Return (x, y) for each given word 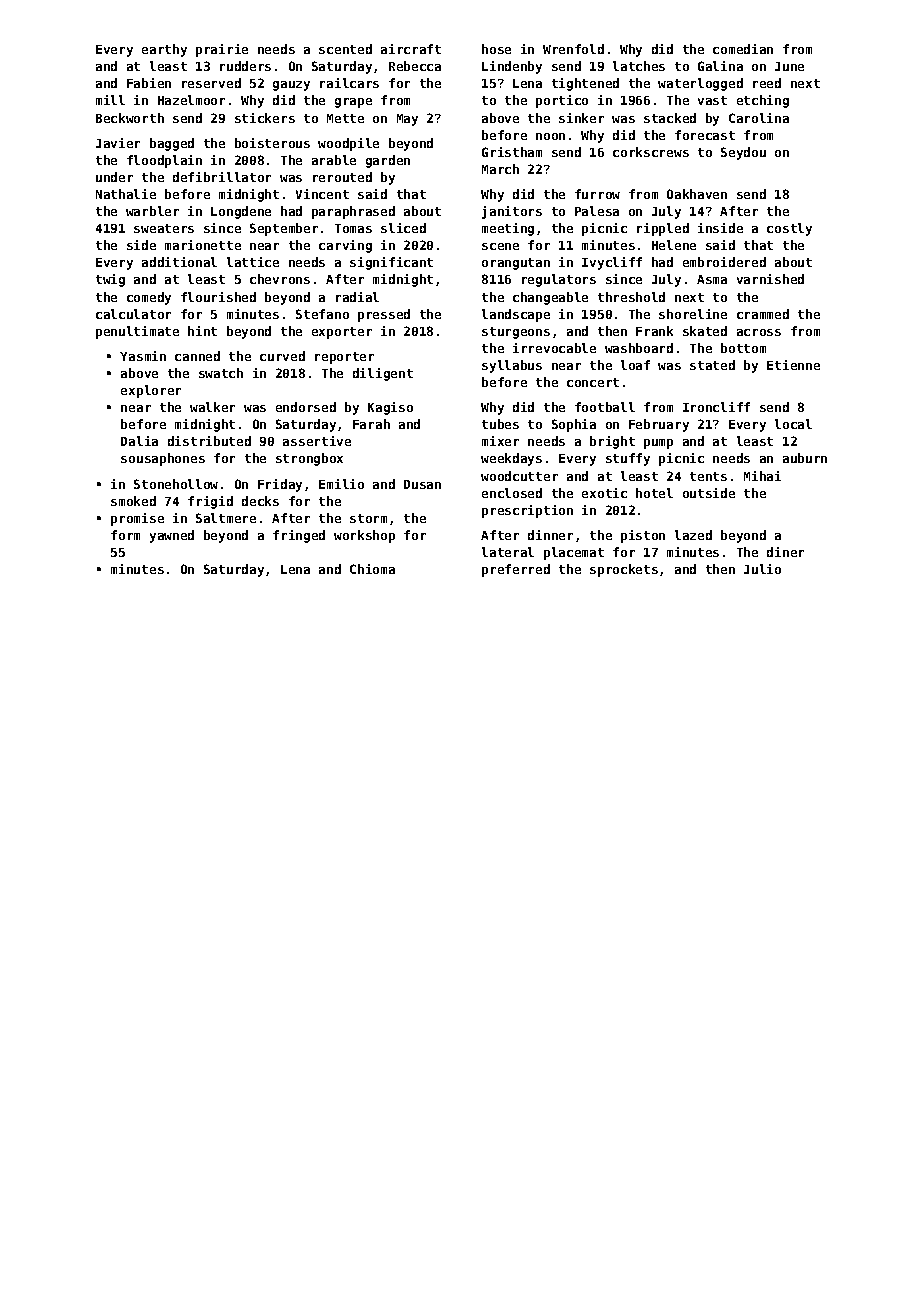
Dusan (422, 484)
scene (500, 246)
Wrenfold (573, 49)
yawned (172, 536)
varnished (770, 279)
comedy (149, 298)
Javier (118, 143)
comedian (743, 49)
